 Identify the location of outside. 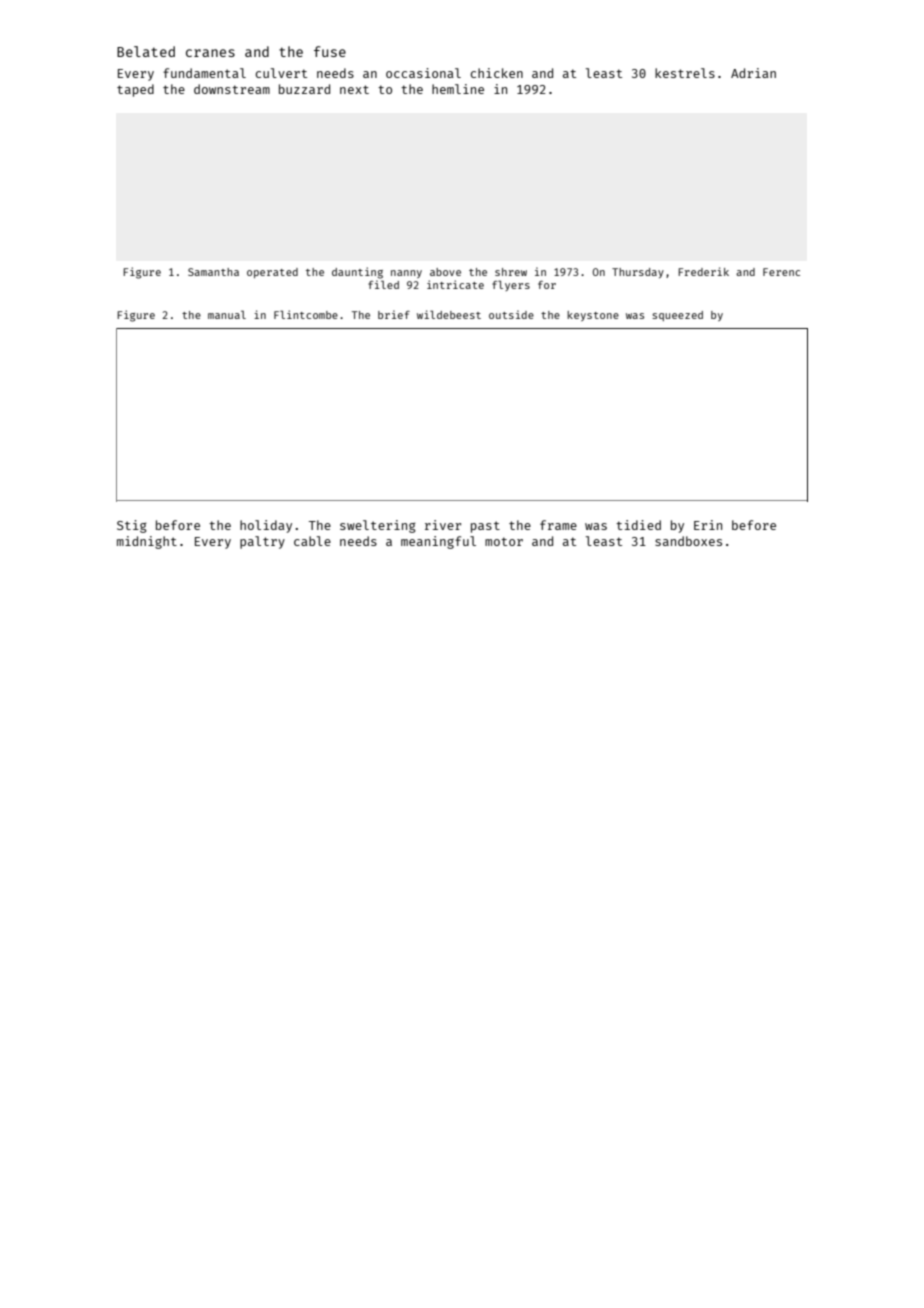
(511, 314).
